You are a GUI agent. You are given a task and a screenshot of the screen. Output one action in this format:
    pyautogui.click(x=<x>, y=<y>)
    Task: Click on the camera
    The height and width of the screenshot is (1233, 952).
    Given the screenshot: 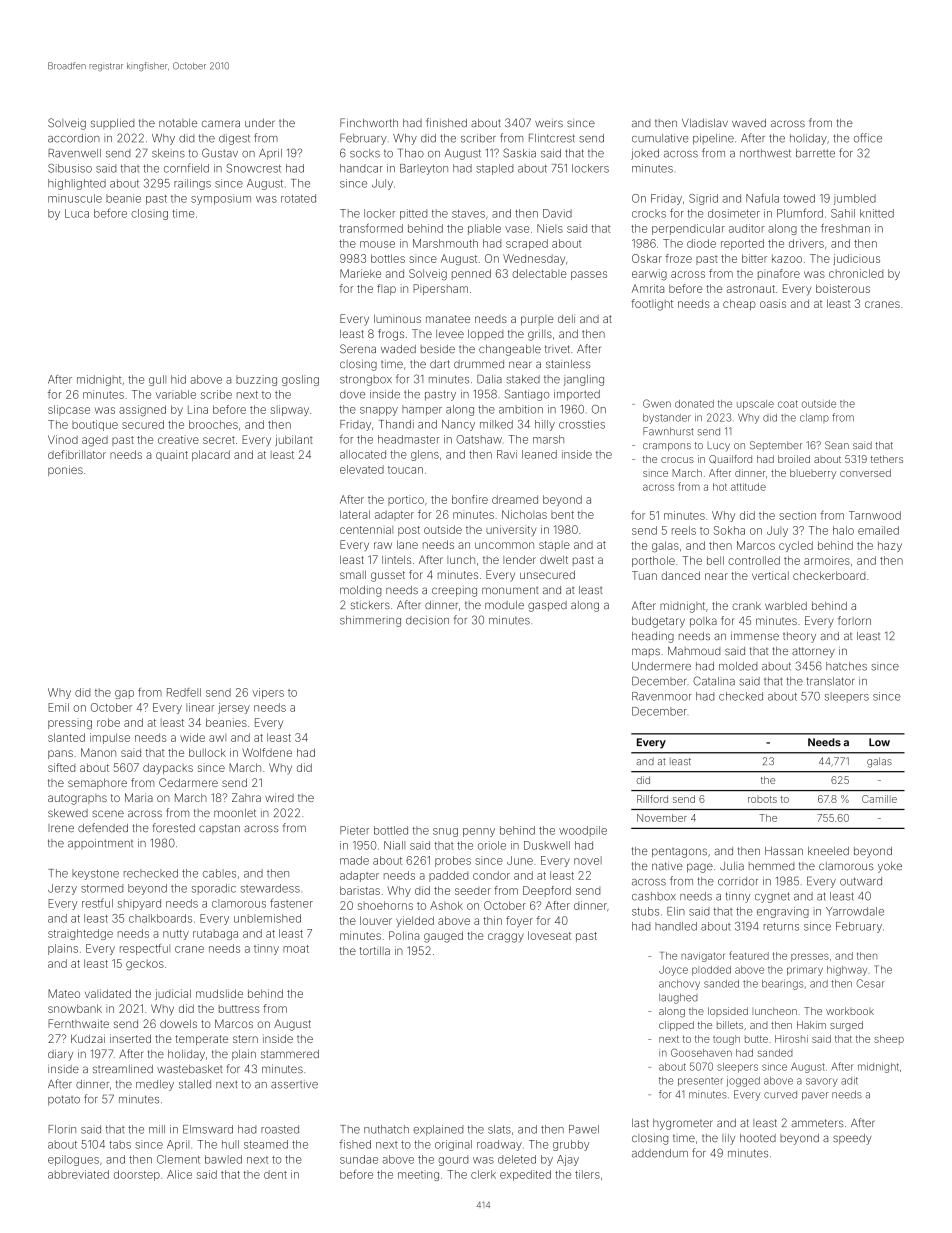 What is the action you would take?
    pyautogui.click(x=221, y=124)
